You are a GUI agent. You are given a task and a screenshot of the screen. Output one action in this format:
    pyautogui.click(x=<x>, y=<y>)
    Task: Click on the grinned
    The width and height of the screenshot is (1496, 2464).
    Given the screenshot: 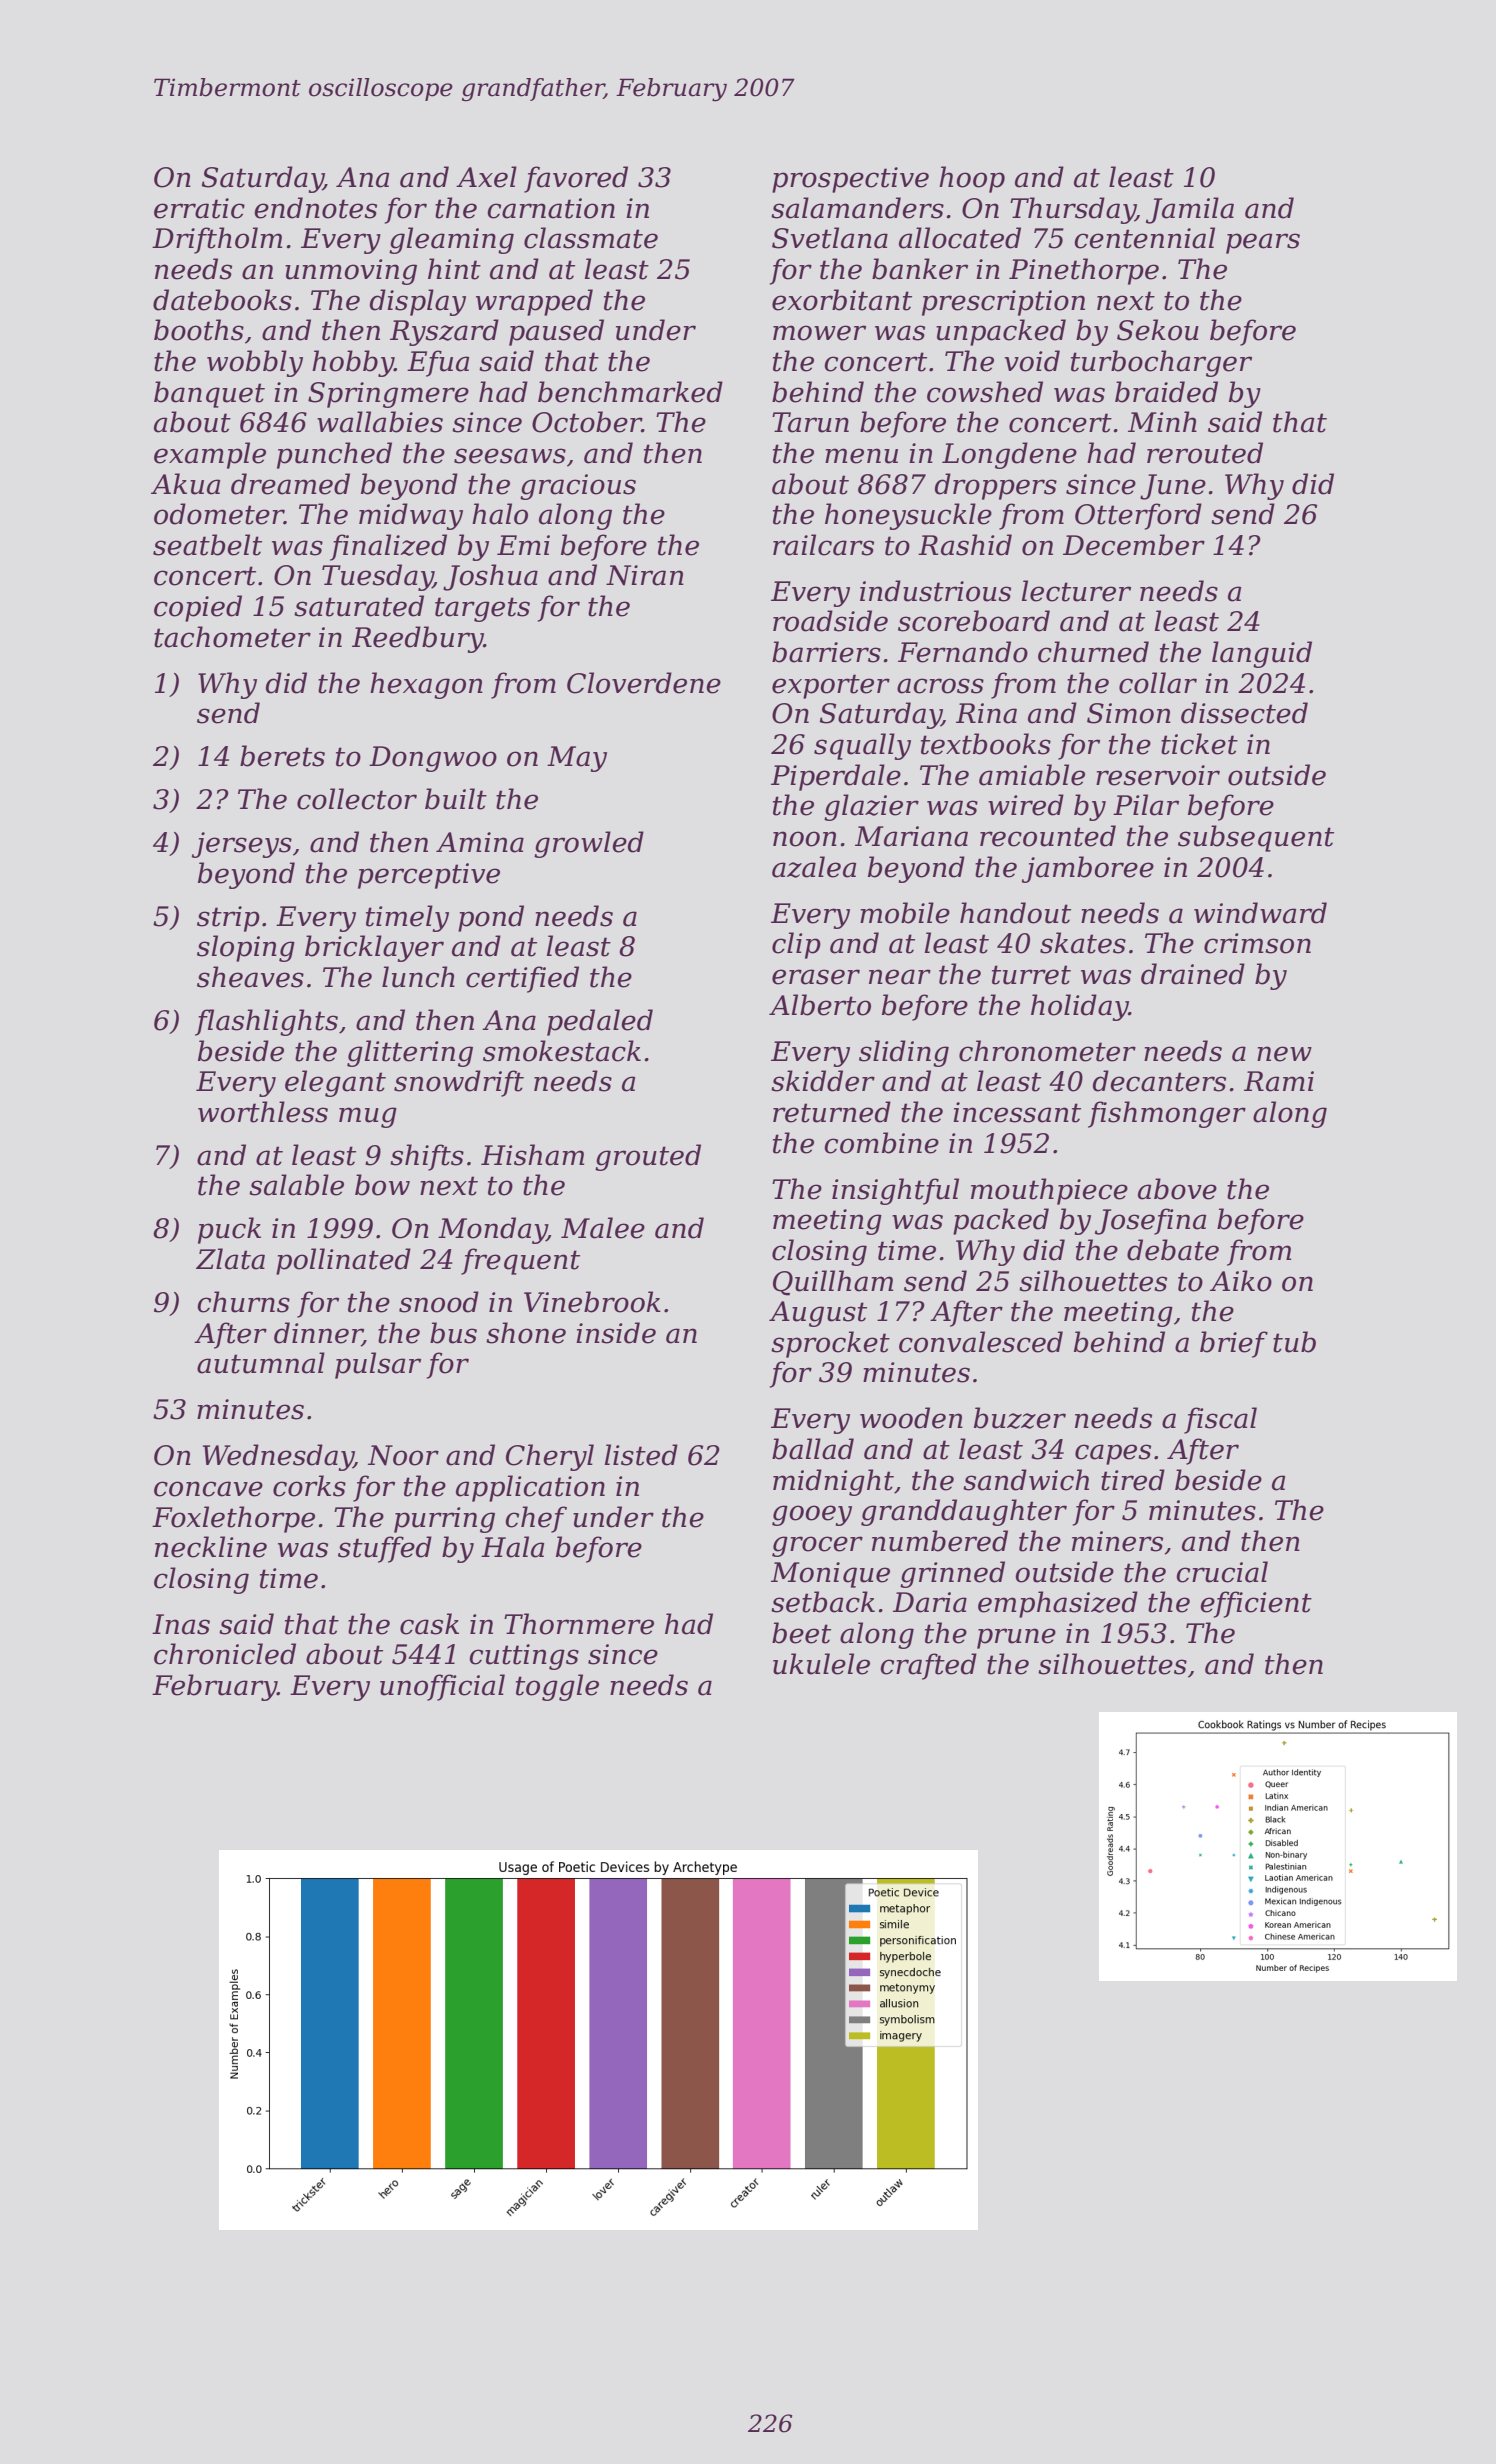 What is the action you would take?
    pyautogui.click(x=952, y=1574)
